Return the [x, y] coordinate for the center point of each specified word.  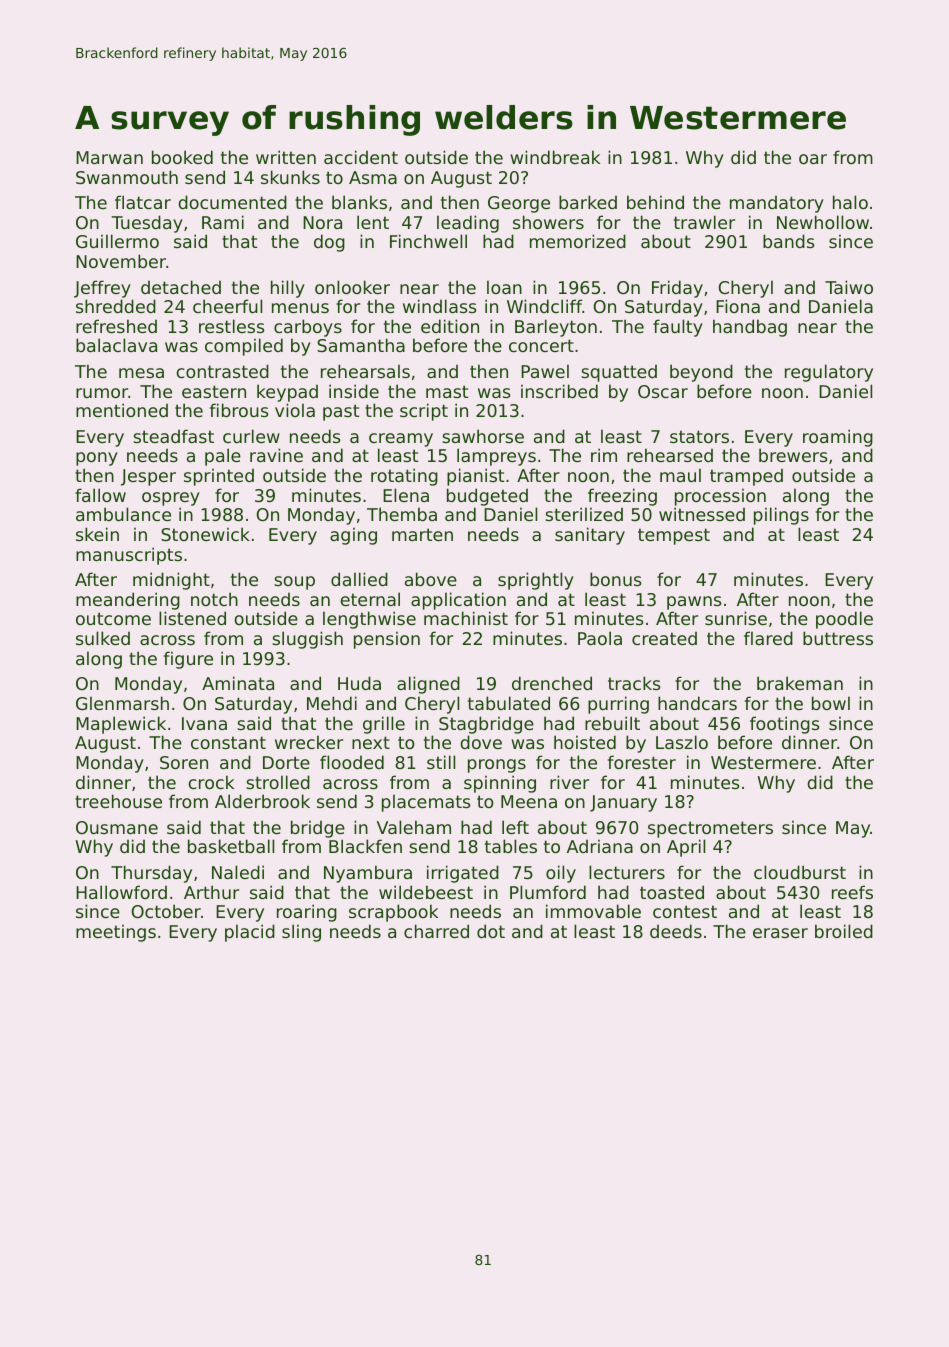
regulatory [829, 373]
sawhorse [483, 436]
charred [436, 931]
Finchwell [428, 241]
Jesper [148, 477]
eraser [780, 933]
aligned [428, 685]
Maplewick [121, 725]
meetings [116, 933]
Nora [322, 222]
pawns [694, 603]
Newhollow [823, 222]
